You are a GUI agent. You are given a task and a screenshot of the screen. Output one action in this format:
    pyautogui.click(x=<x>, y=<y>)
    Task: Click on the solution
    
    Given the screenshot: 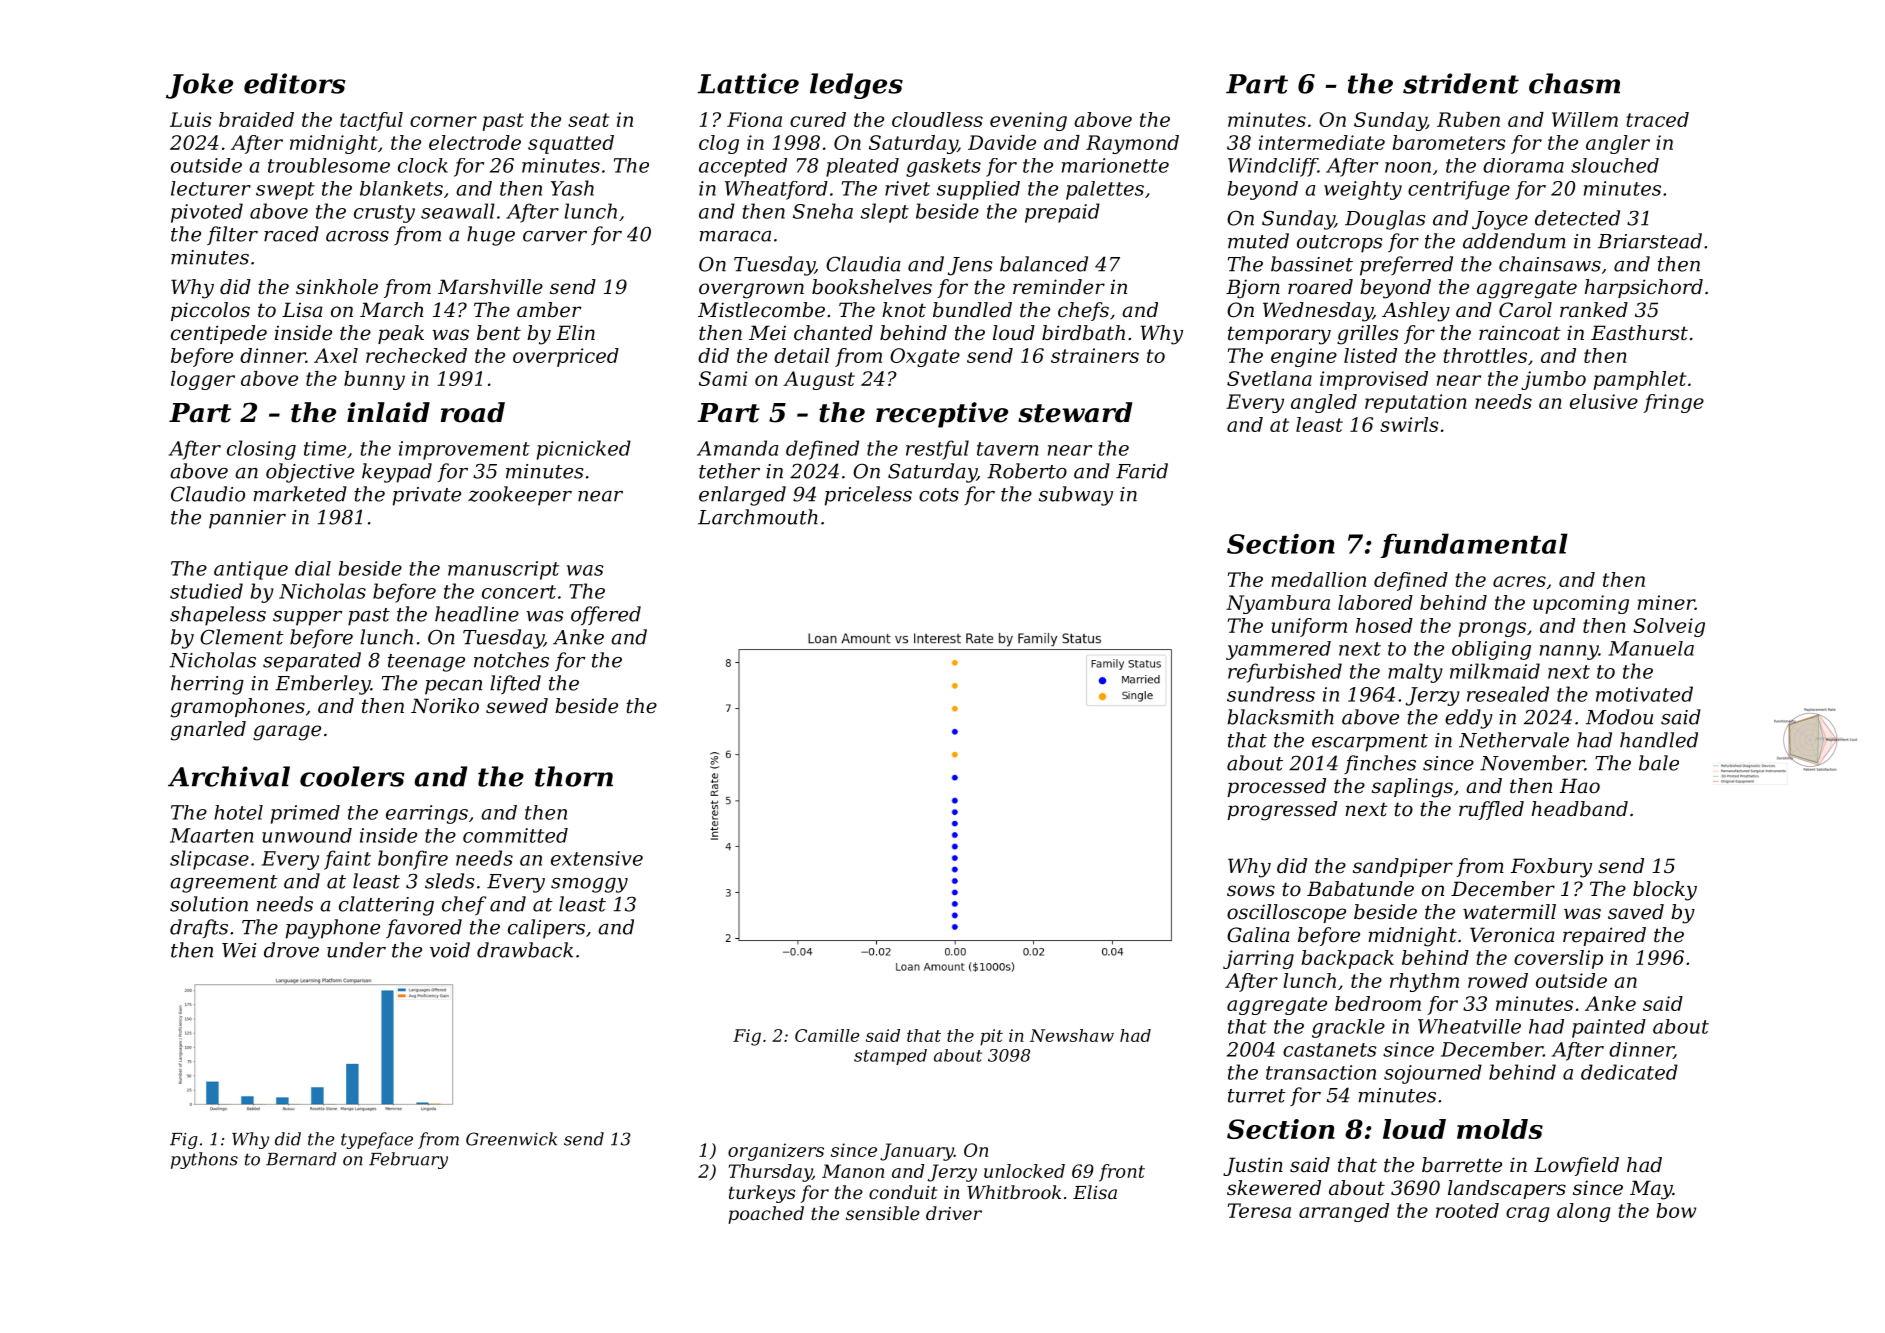 What is the action you would take?
    pyautogui.click(x=209, y=904)
